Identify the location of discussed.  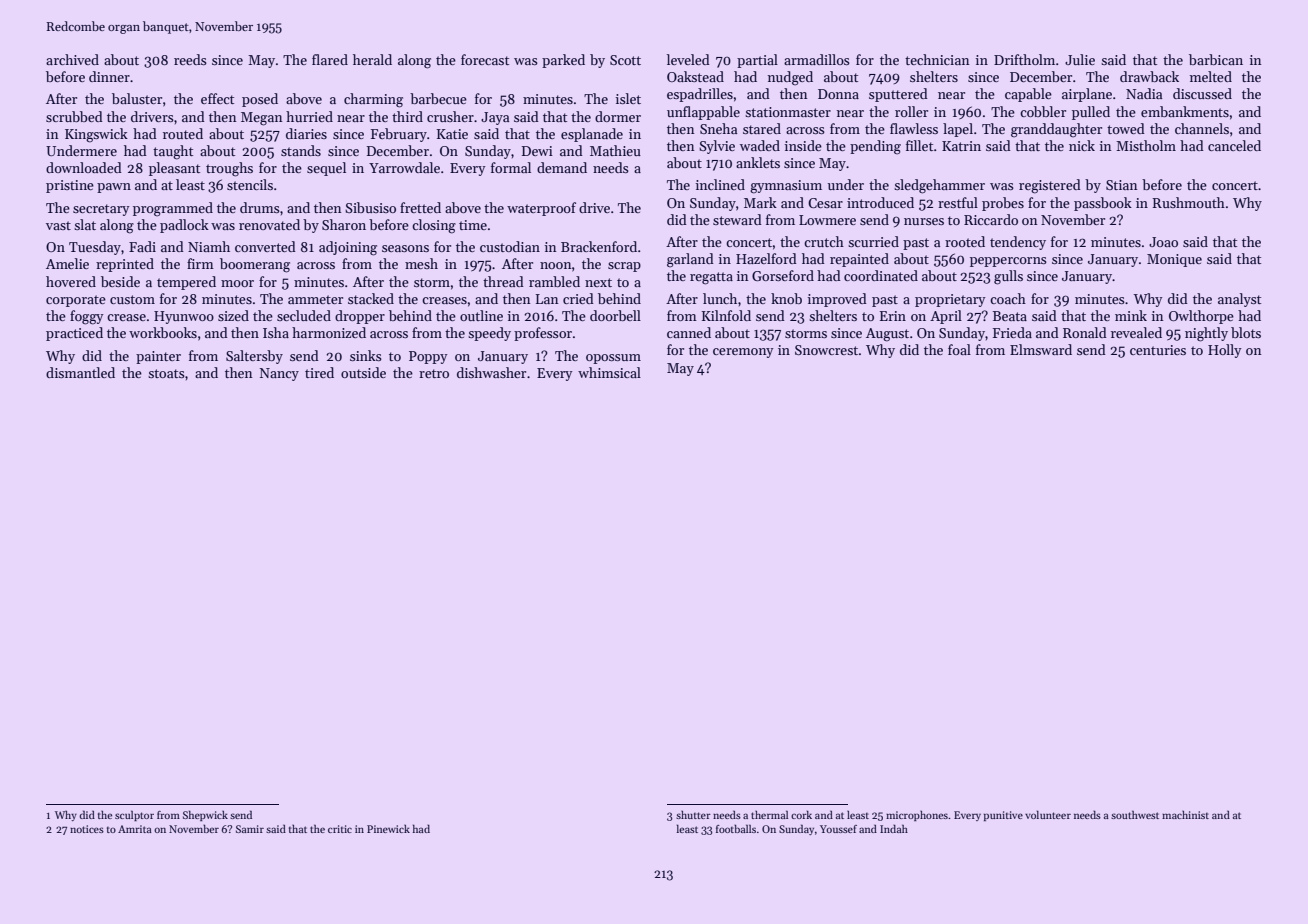
(1202, 93).
